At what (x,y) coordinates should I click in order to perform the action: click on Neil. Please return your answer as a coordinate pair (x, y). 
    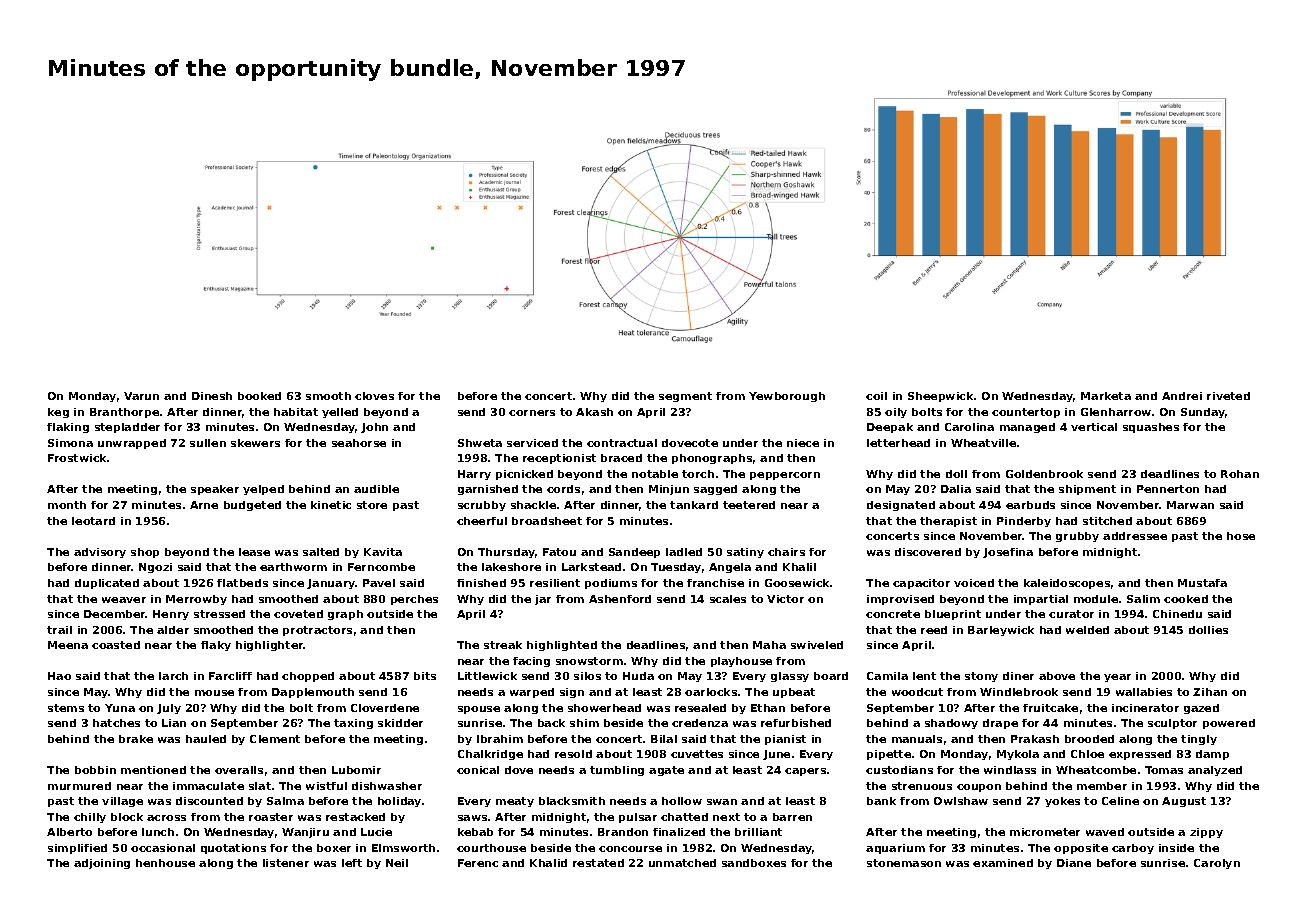
    Looking at the image, I should click on (397, 863).
